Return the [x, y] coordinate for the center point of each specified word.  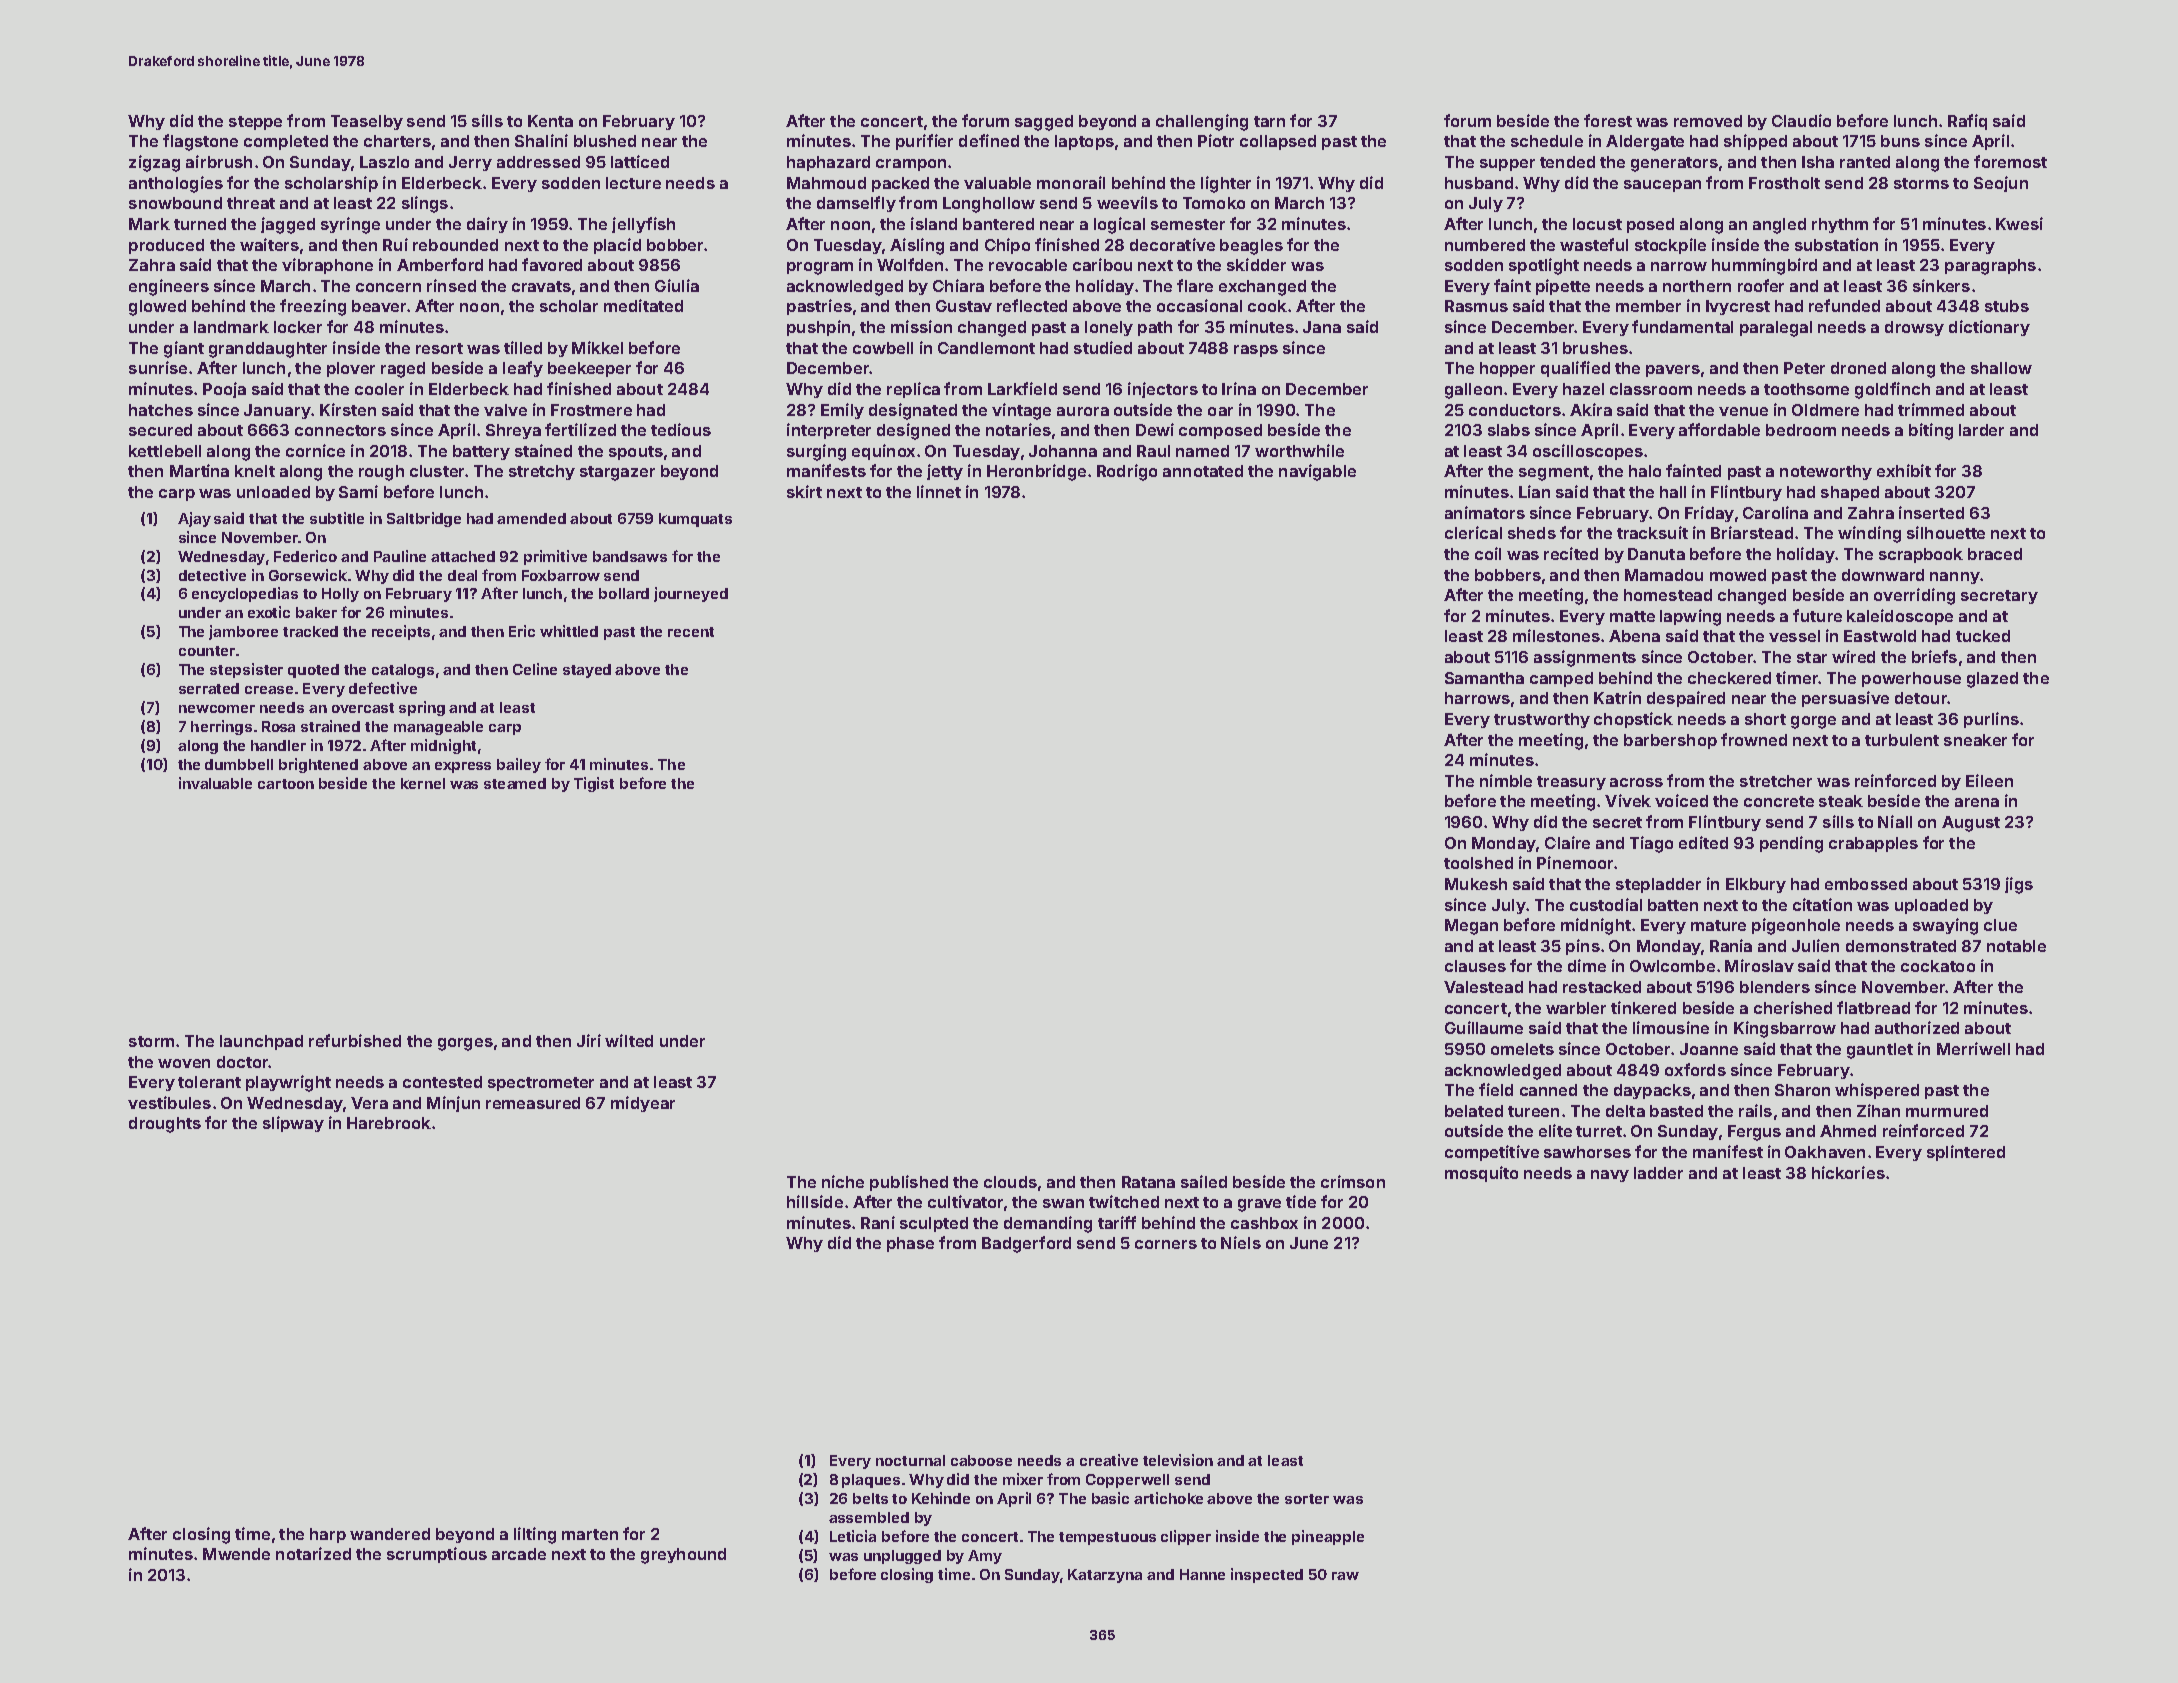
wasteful [1594, 244]
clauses [1475, 966]
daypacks [1652, 1091]
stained [543, 450]
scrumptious [437, 1555]
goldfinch [1892, 390]
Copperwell [1127, 1481]
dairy [487, 225]
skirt [804, 491]
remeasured [533, 1103]
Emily [842, 411]
